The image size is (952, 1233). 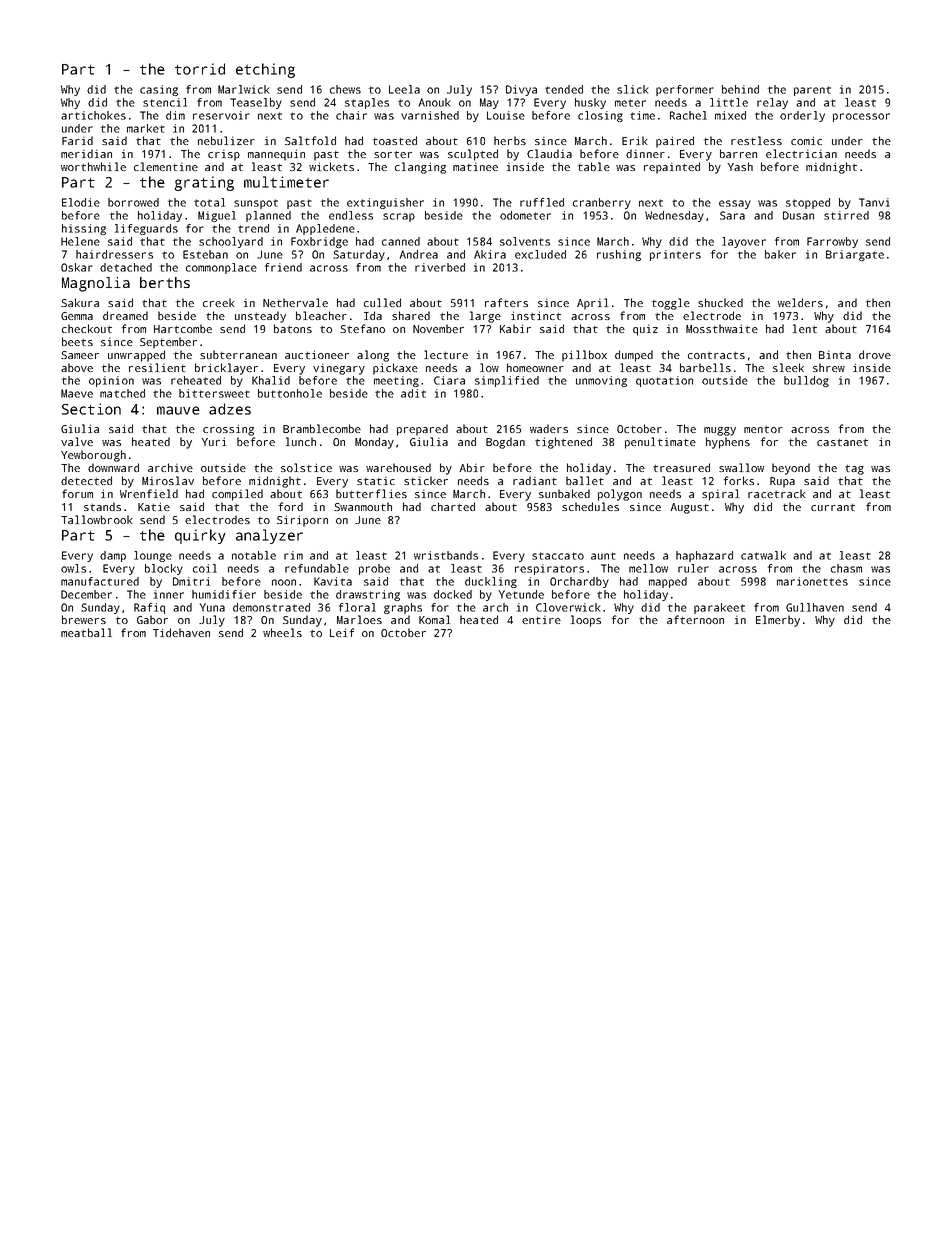 What do you see at coordinates (535, 367) in the screenshot?
I see `homeowner` at bounding box center [535, 367].
